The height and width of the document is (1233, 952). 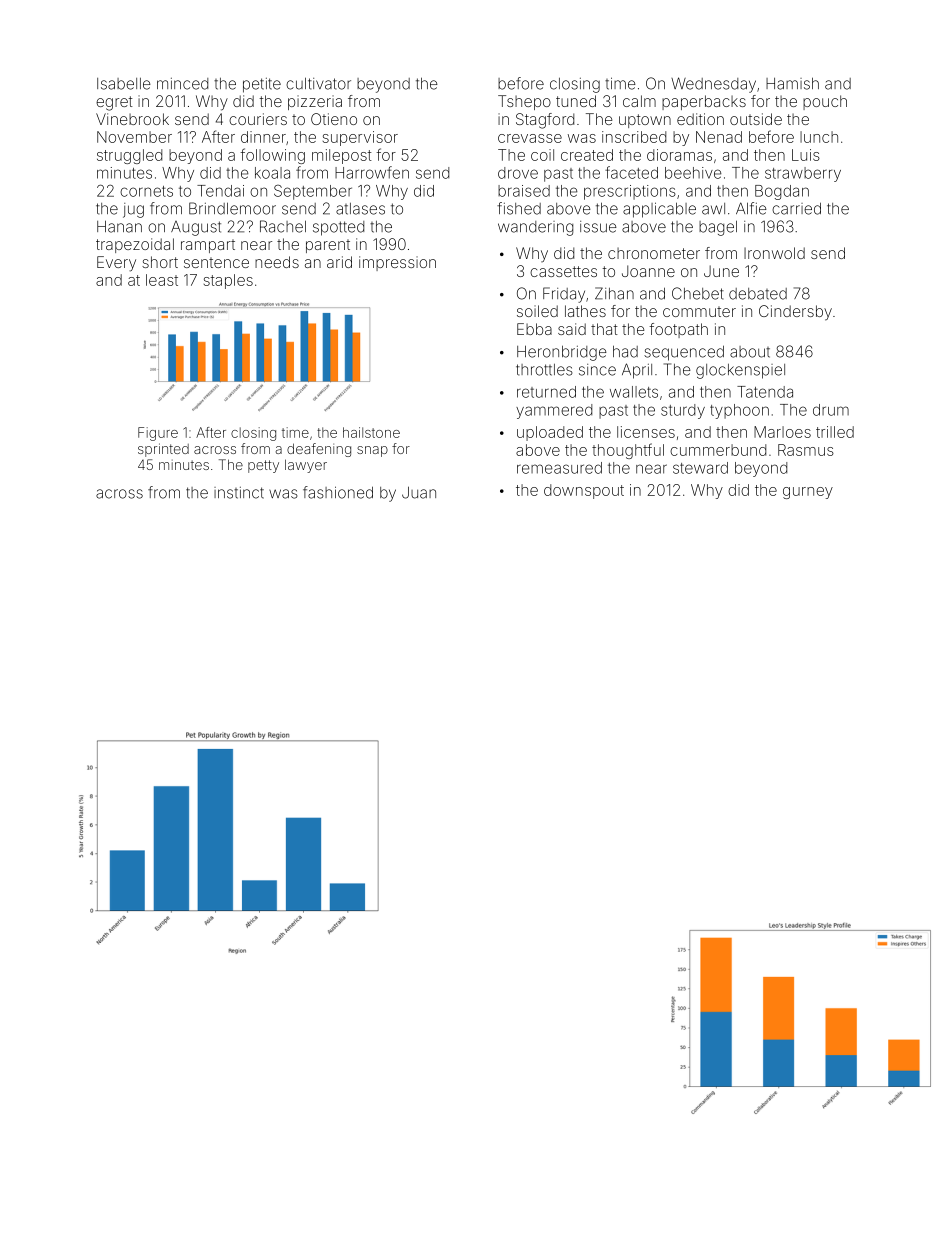 What do you see at coordinates (792, 83) in the document?
I see `Hamish` at bounding box center [792, 83].
